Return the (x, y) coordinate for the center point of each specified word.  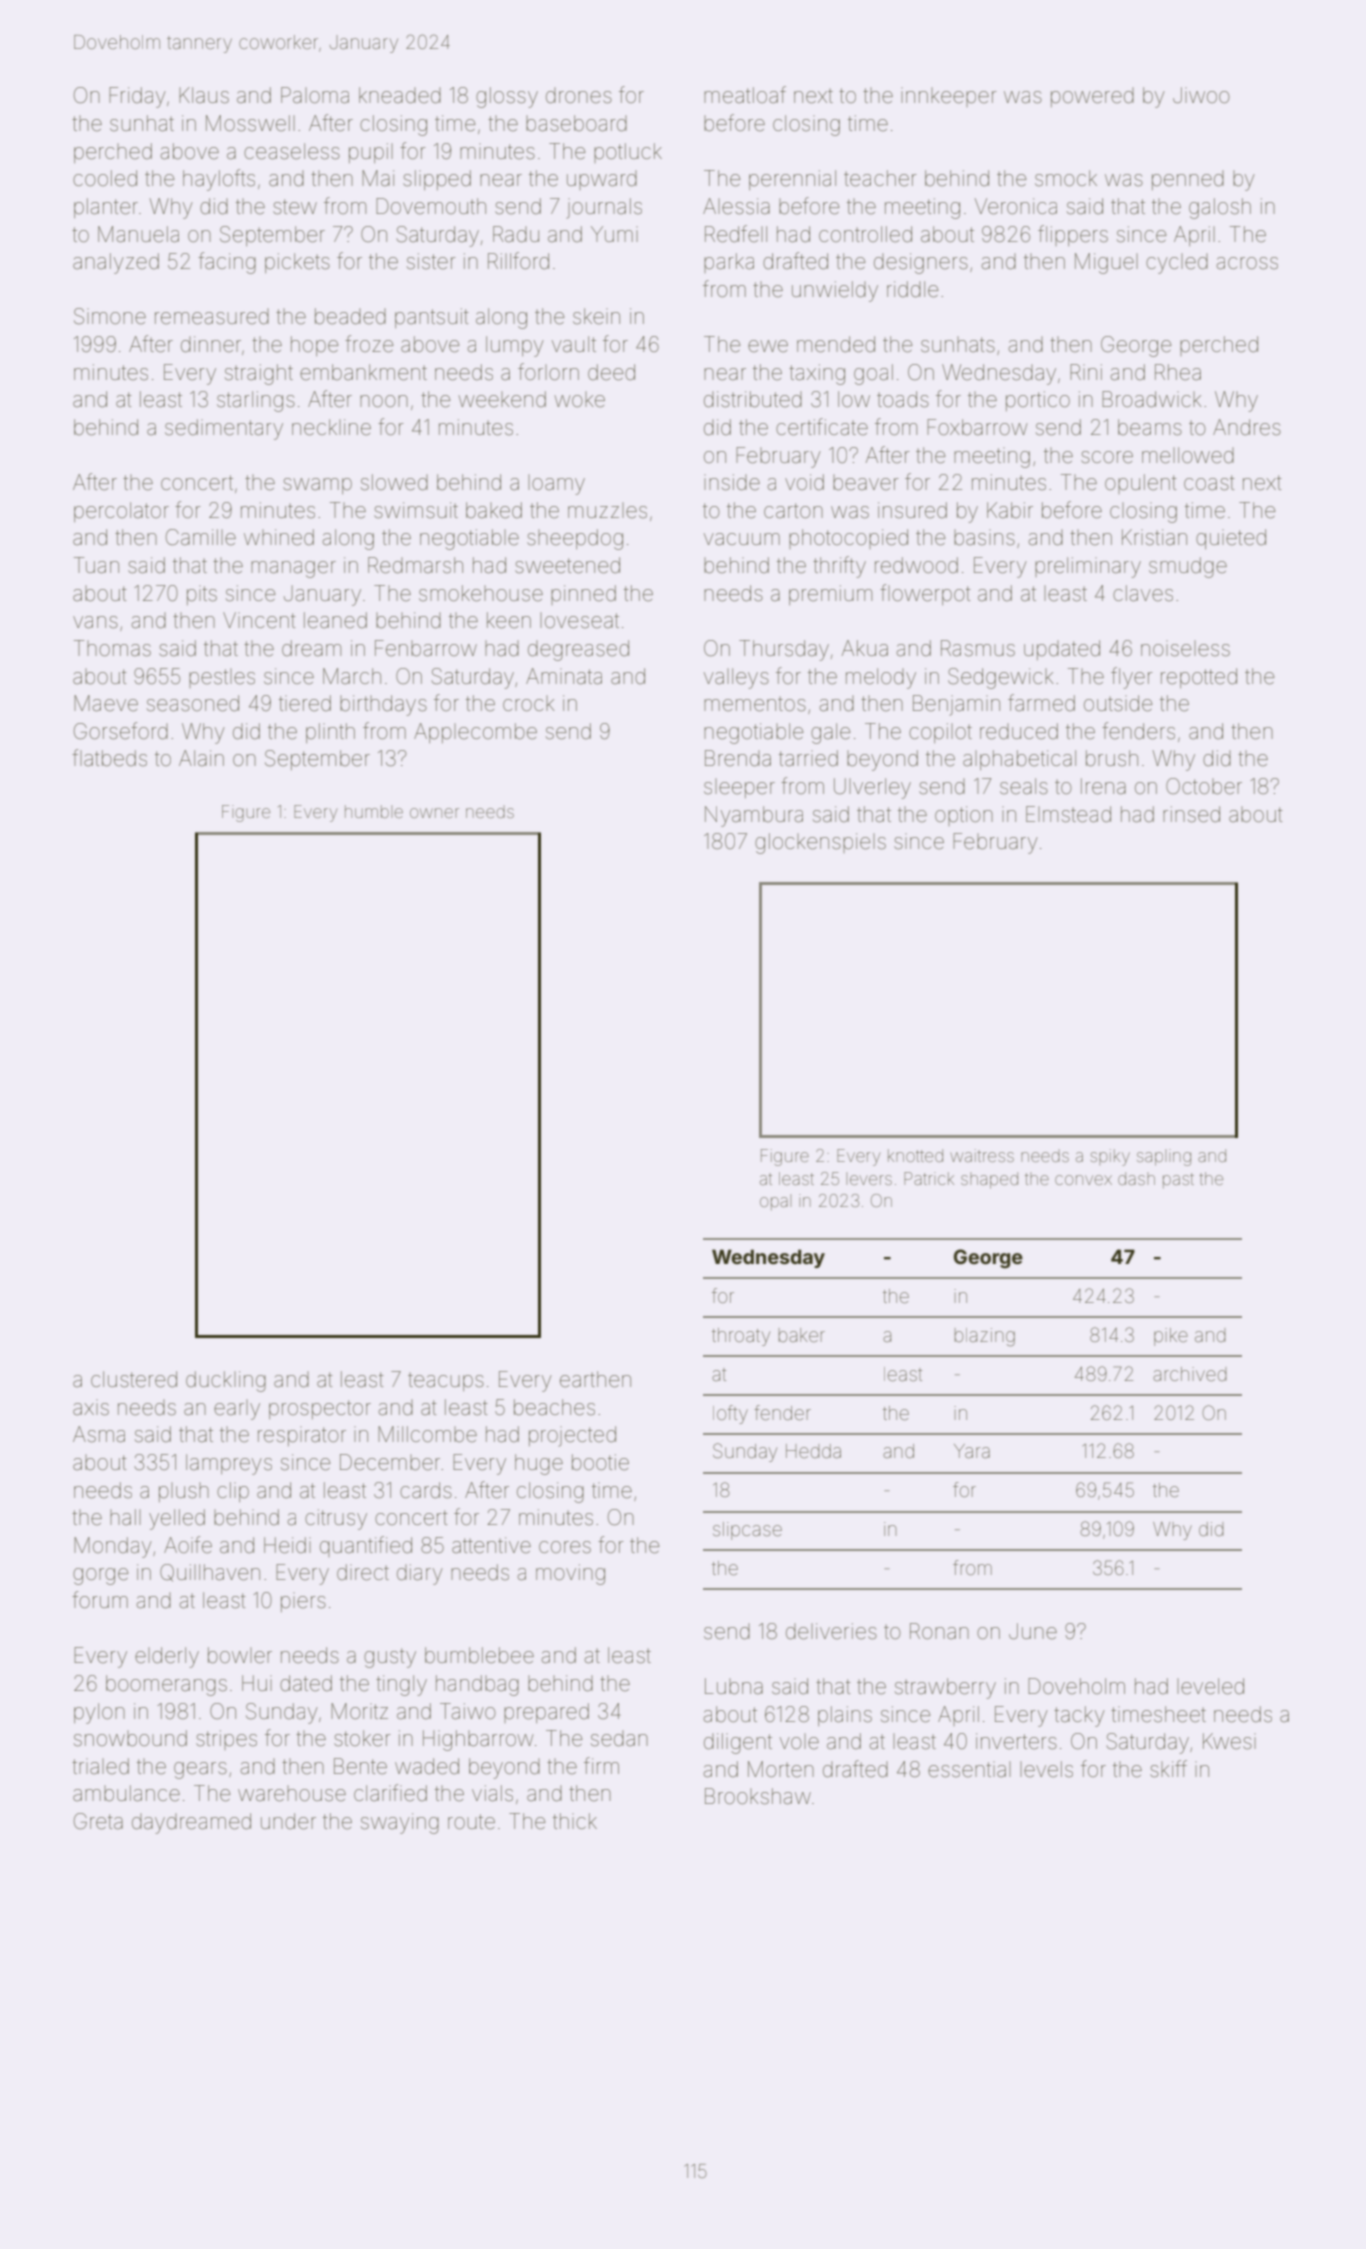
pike (1171, 1337)
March (352, 676)
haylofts (219, 180)
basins (984, 537)
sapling (1164, 1157)
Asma (99, 1434)
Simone (110, 316)
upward (602, 180)
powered (1092, 97)
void (804, 482)
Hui (257, 1683)
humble (374, 811)
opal (775, 1202)
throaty (741, 1337)
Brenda (738, 758)
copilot (940, 733)
